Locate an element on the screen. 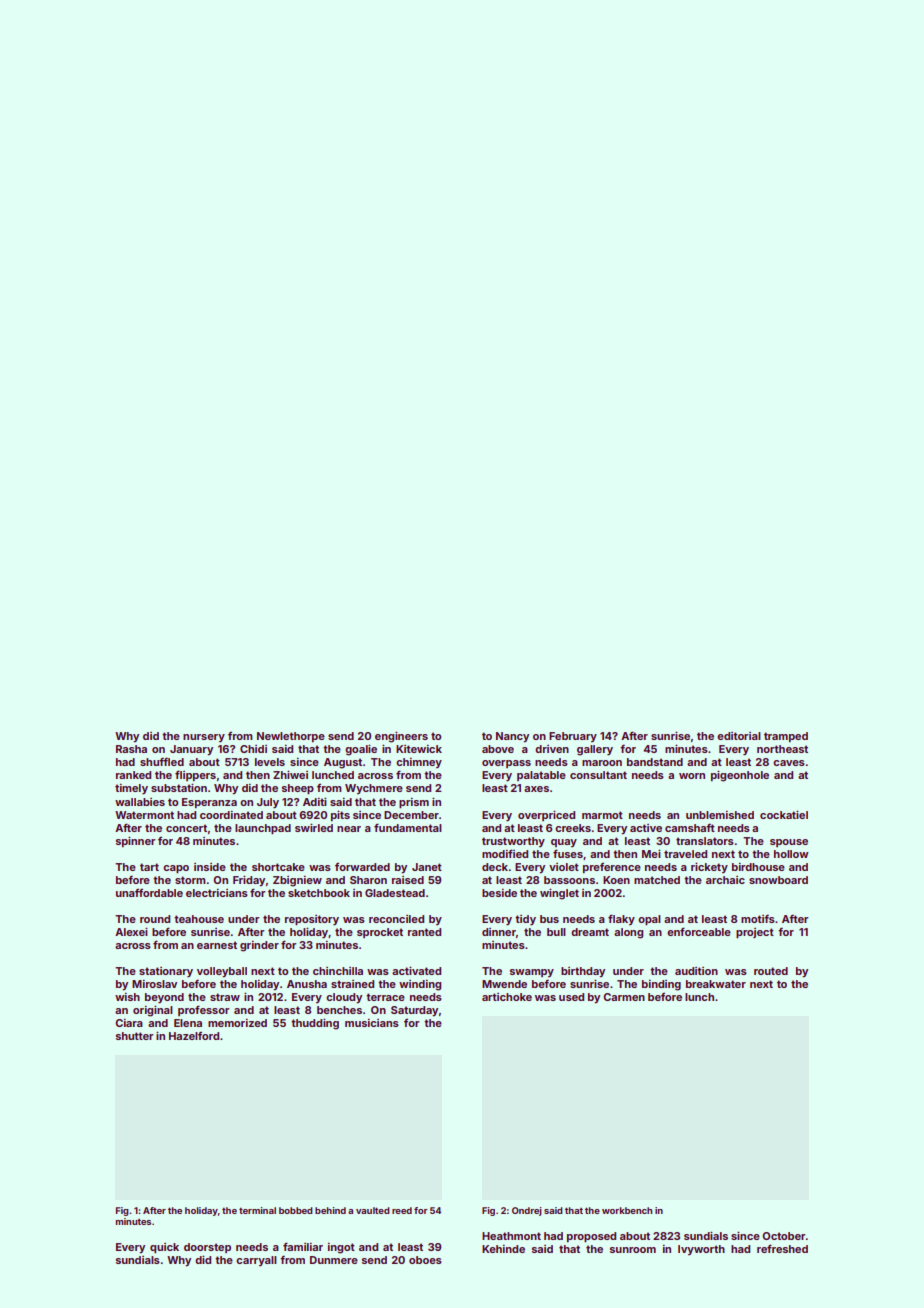 The height and width of the screenshot is (1308, 924). musicians is located at coordinates (372, 1022).
